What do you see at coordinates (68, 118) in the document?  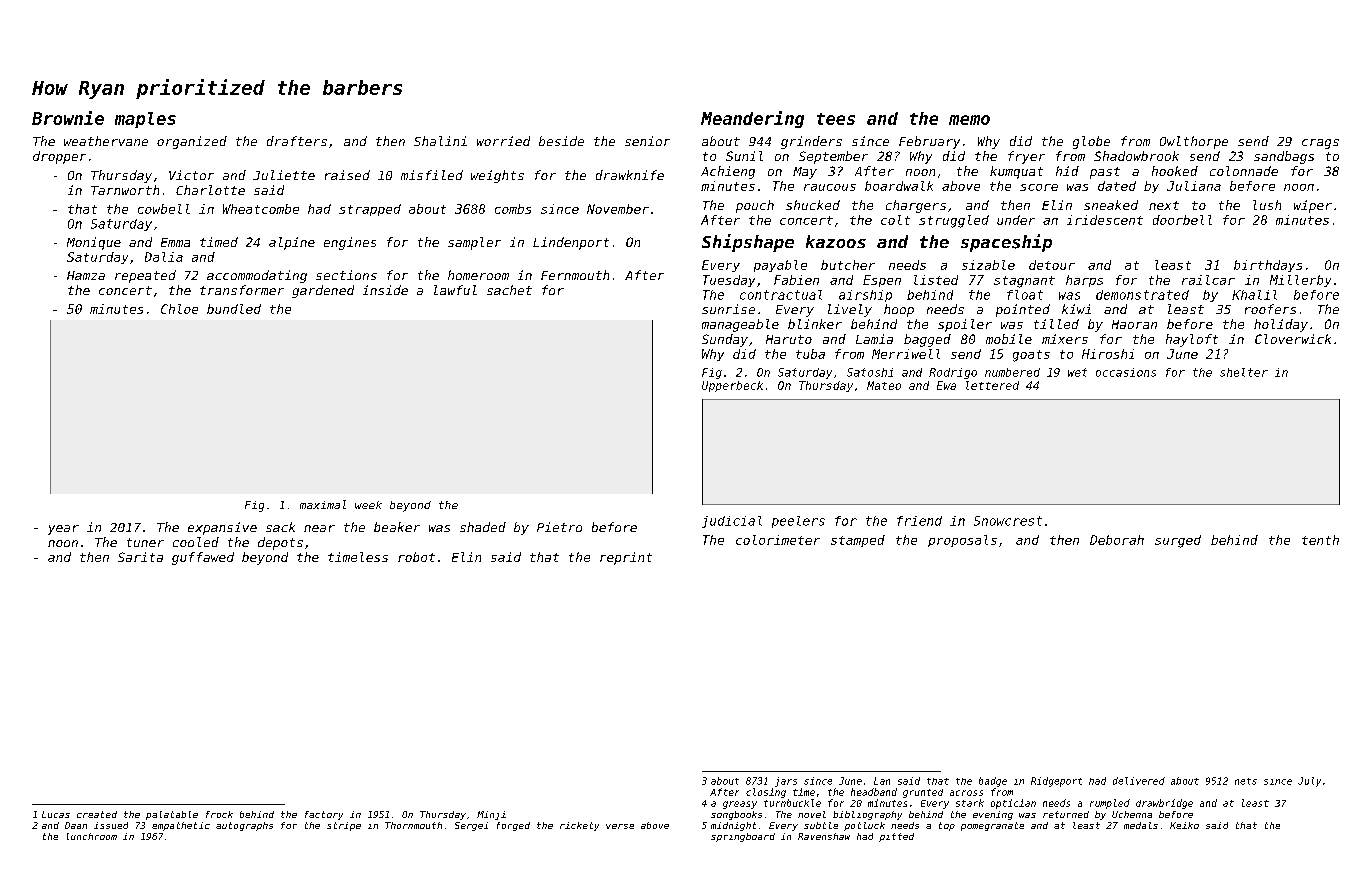 I see `Brownie` at bounding box center [68, 118].
